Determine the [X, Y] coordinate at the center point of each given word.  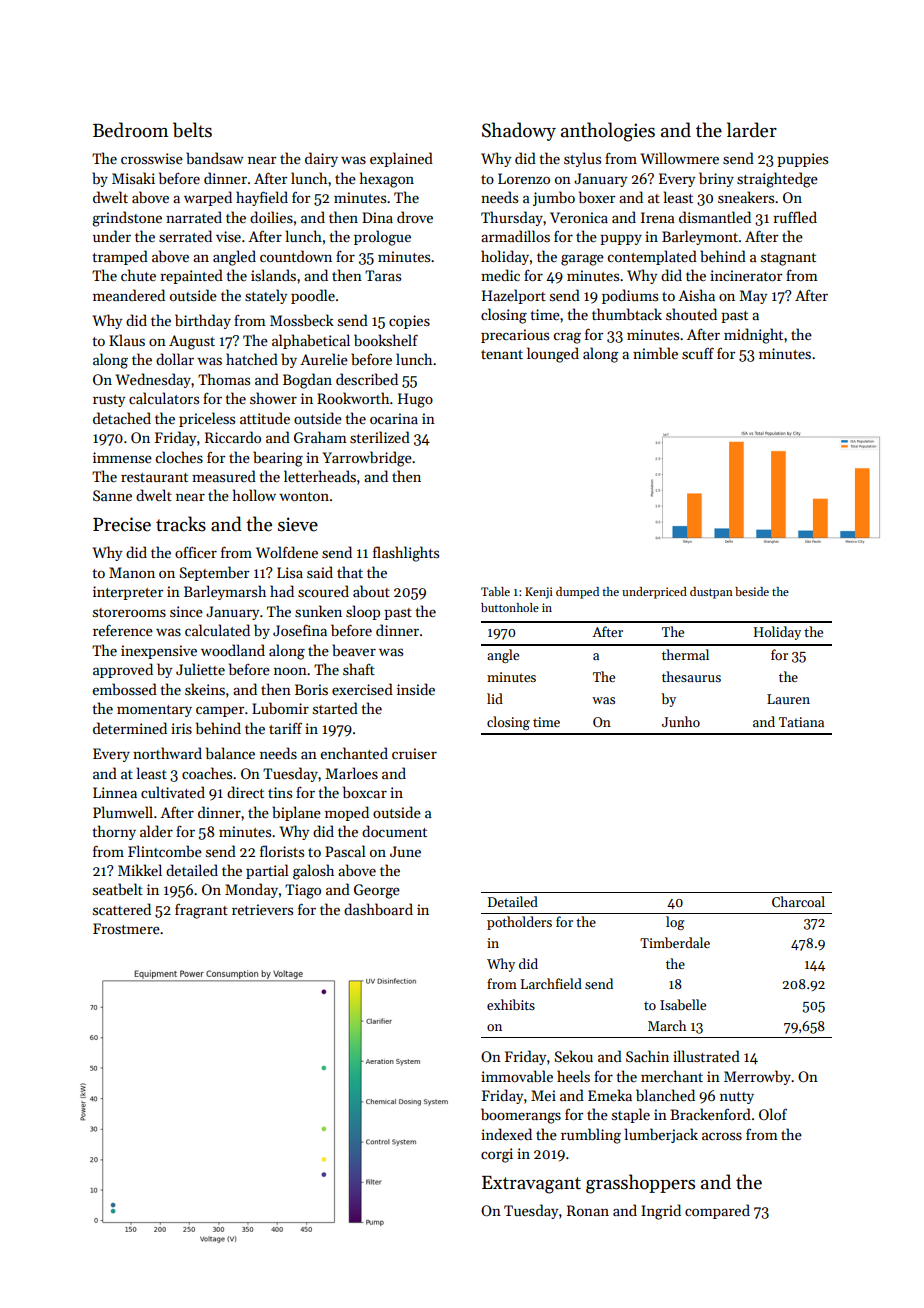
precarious [515, 336]
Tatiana [801, 722]
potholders [519, 923]
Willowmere [679, 158]
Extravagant [531, 1185]
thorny [114, 832]
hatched [252, 359]
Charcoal [798, 901]
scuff [698, 353]
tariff [285, 728]
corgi [497, 1155]
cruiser [414, 753]
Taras [383, 275]
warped [208, 198]
